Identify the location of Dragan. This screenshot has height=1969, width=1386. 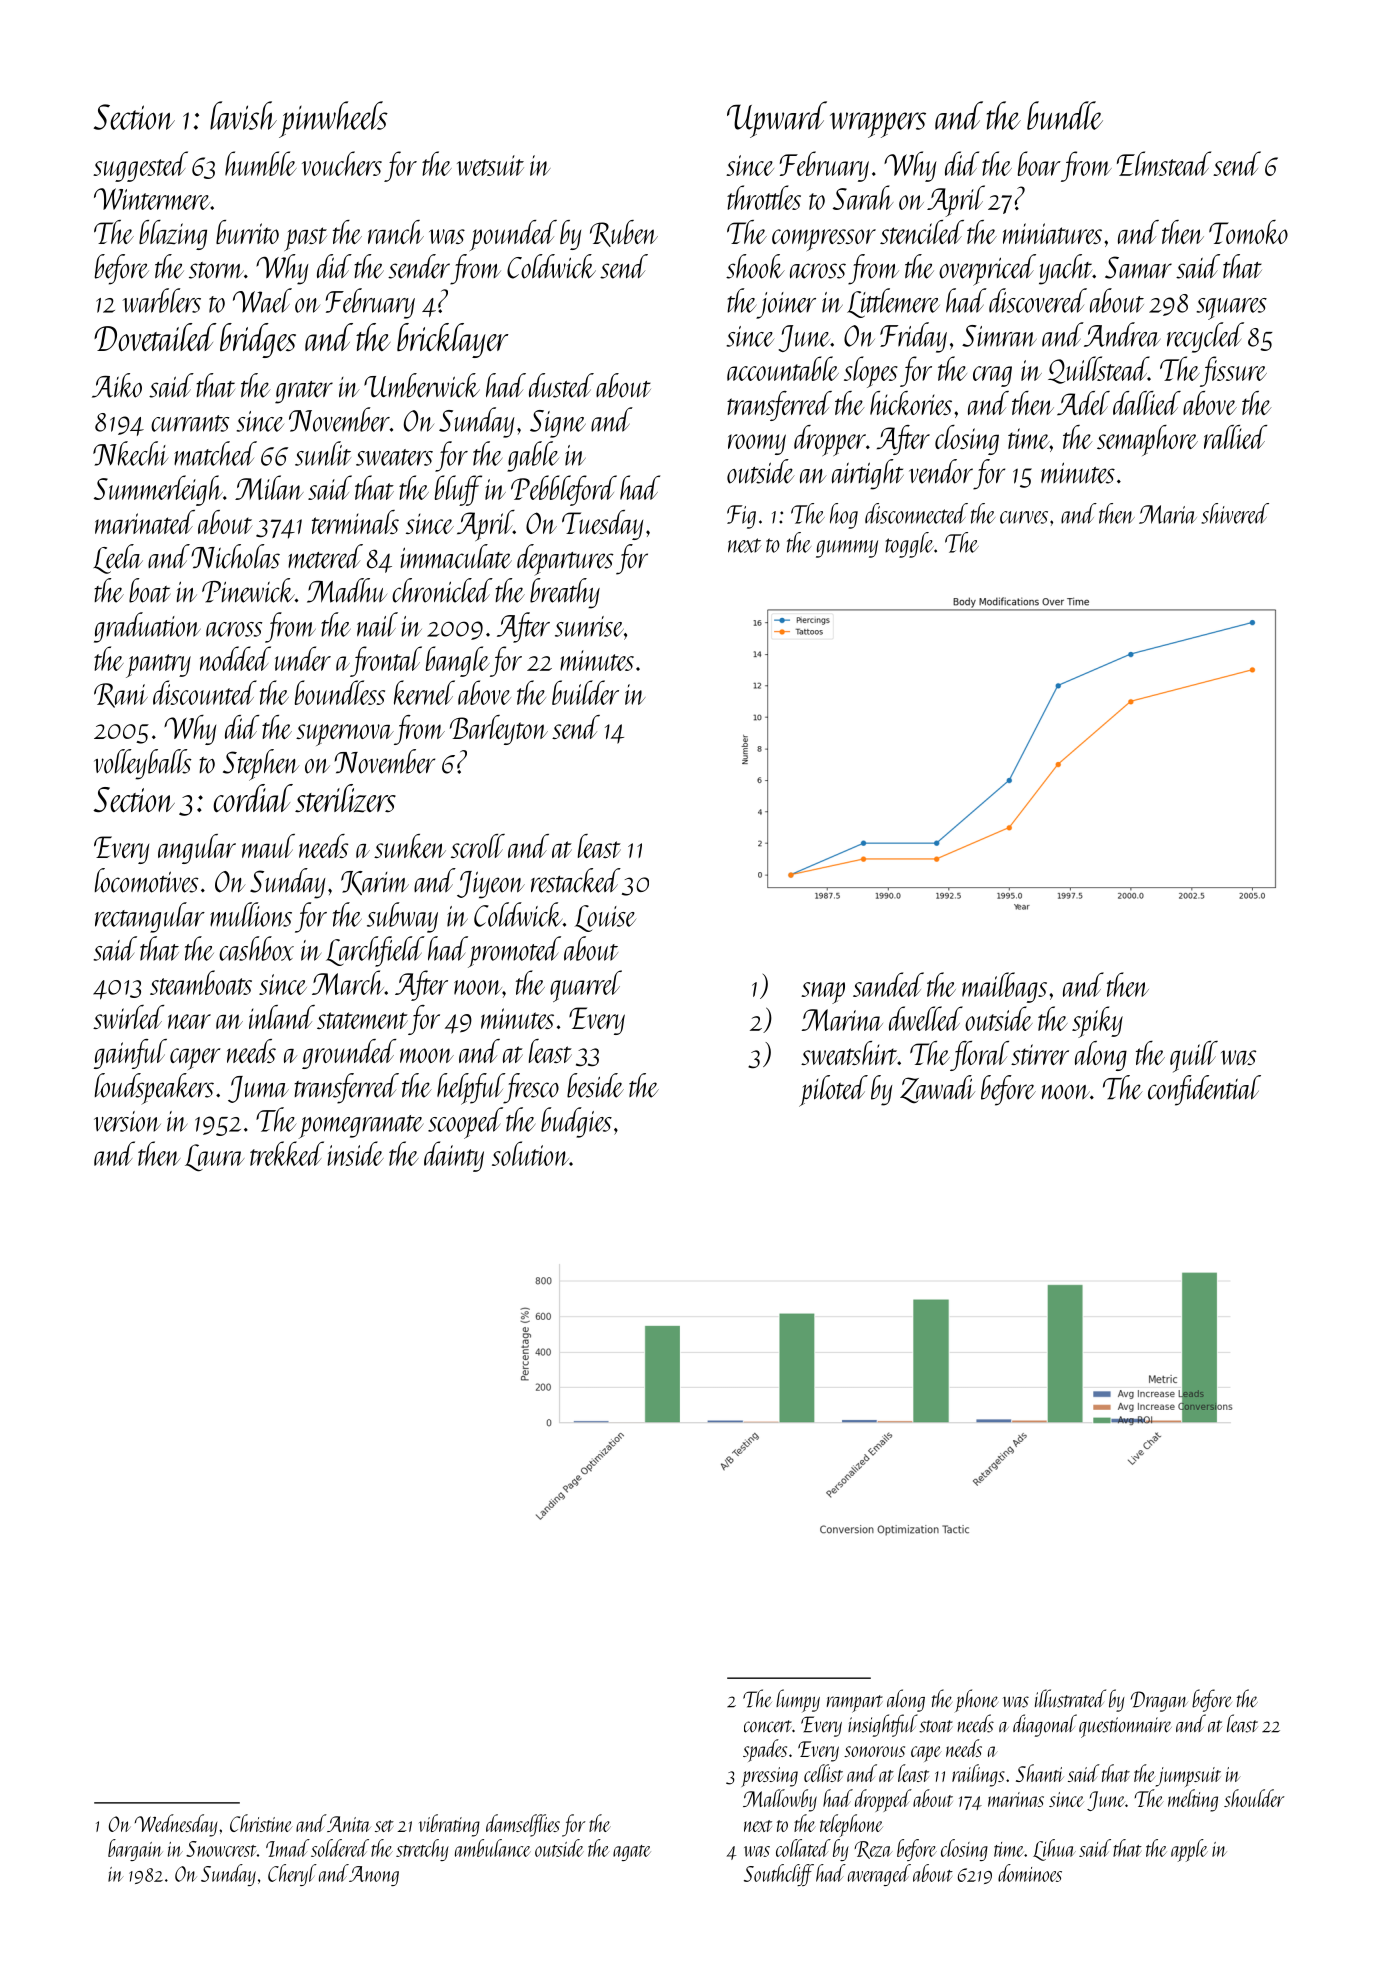
(1159, 1701).
